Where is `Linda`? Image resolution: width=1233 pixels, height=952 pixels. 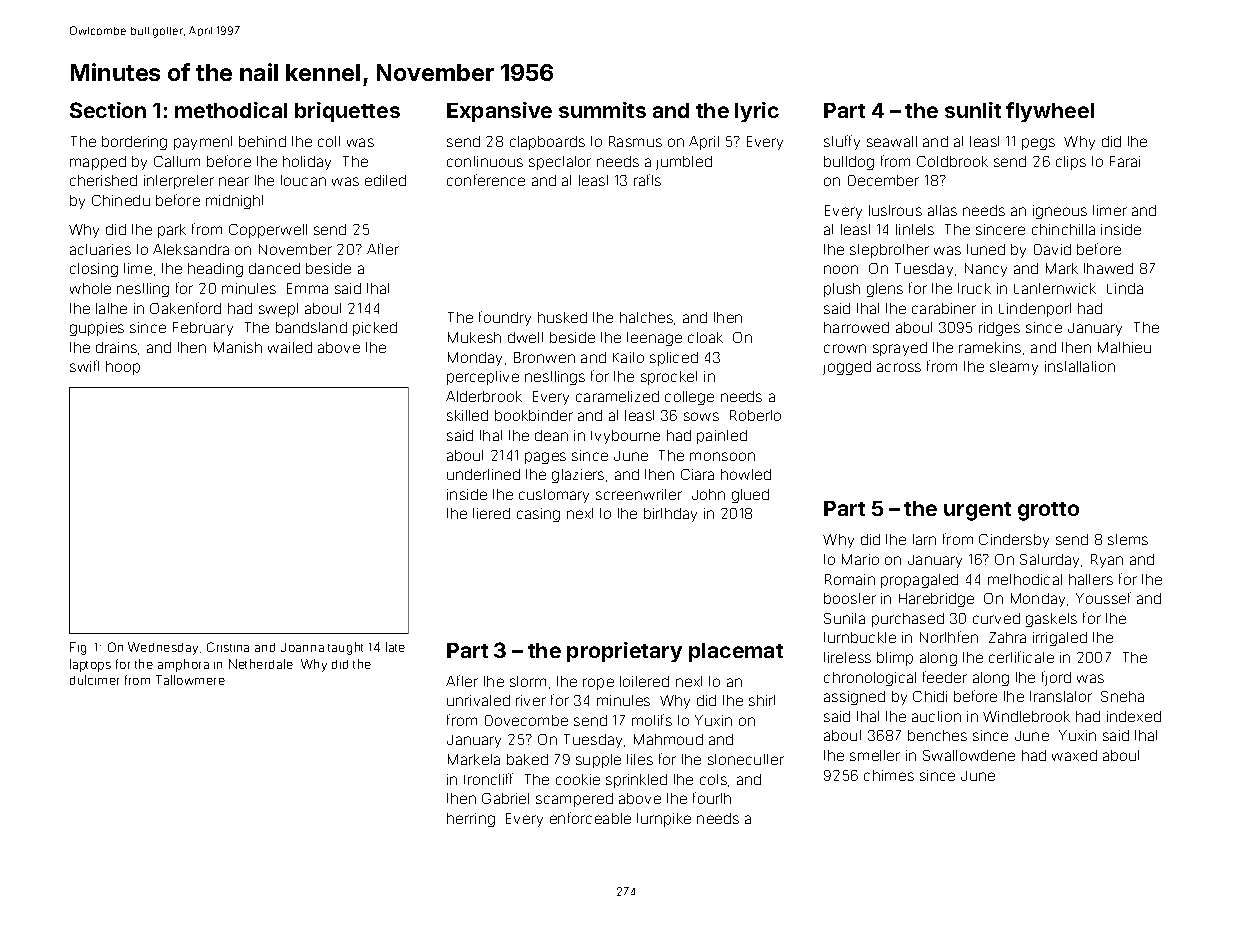
Linda is located at coordinates (1125, 288).
